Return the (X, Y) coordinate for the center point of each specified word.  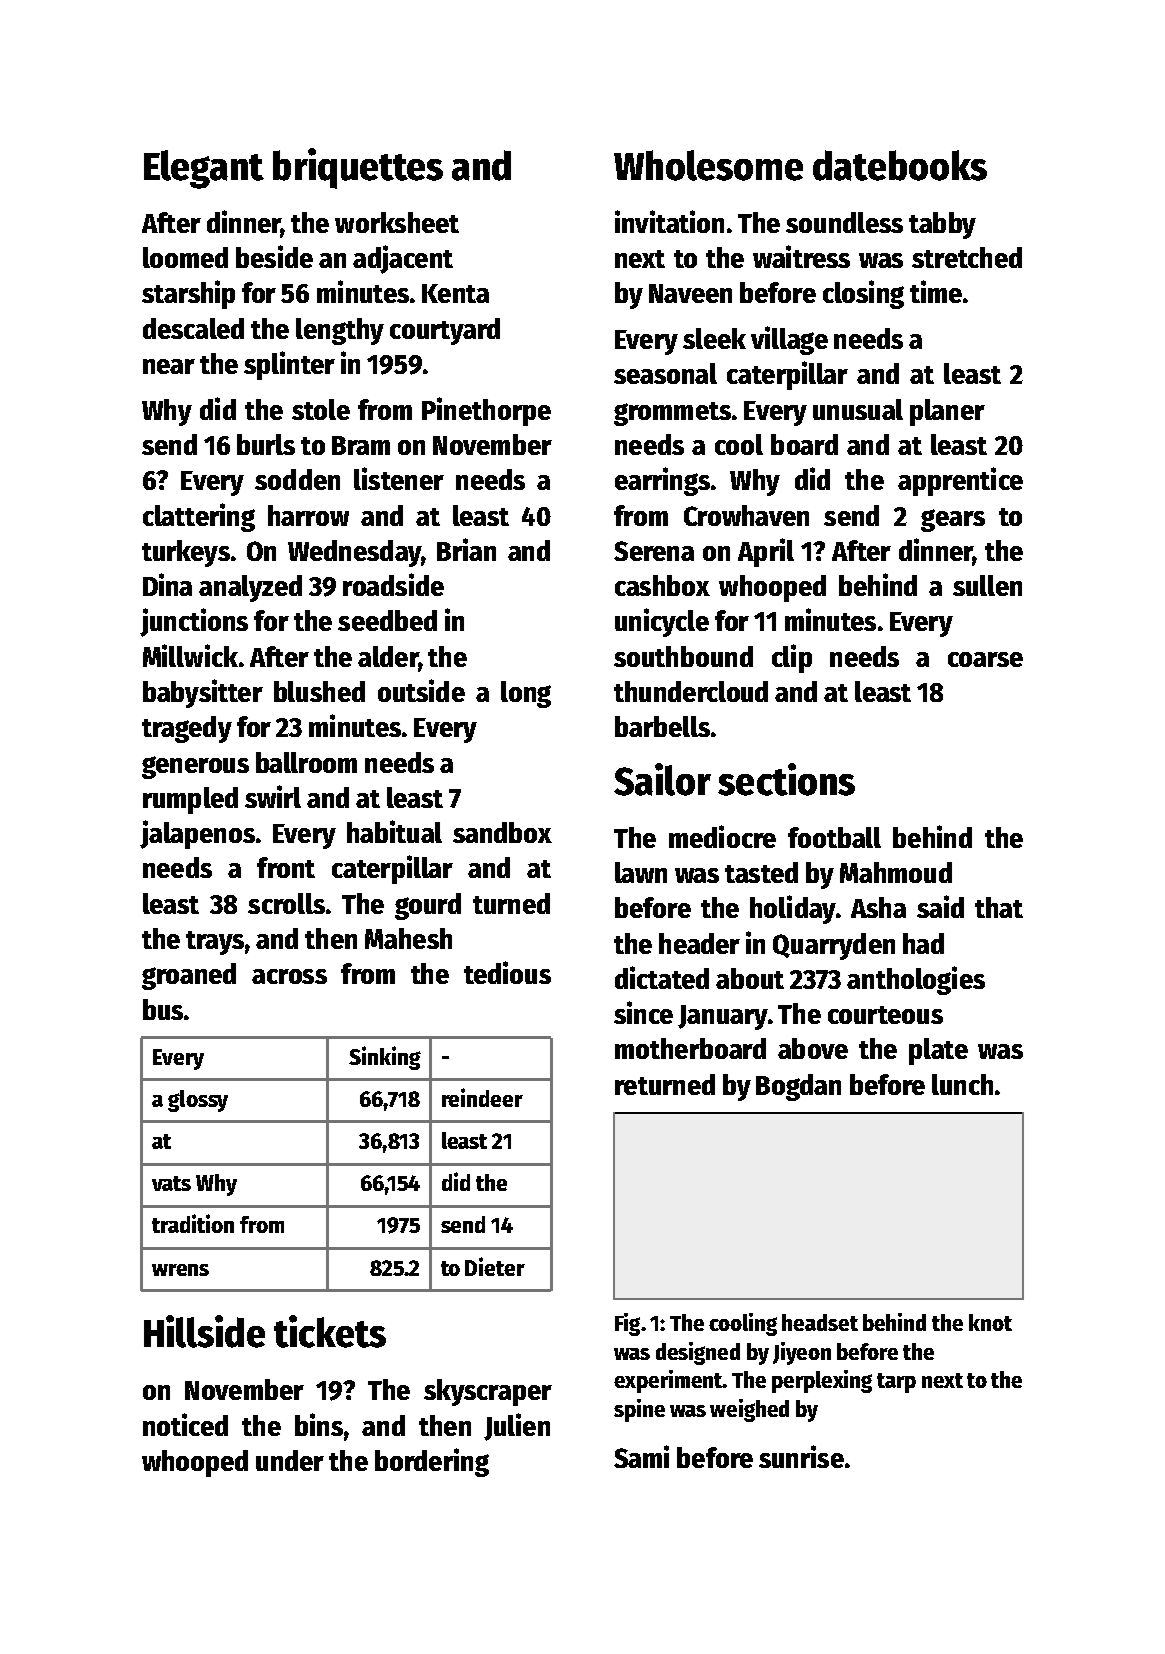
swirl (273, 796)
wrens (180, 1270)
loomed (185, 257)
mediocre (722, 836)
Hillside (204, 1331)
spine (639, 1410)
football (834, 837)
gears (953, 520)
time (936, 291)
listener (399, 478)
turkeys (186, 553)
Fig (627, 1324)
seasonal (665, 373)
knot (990, 1322)
